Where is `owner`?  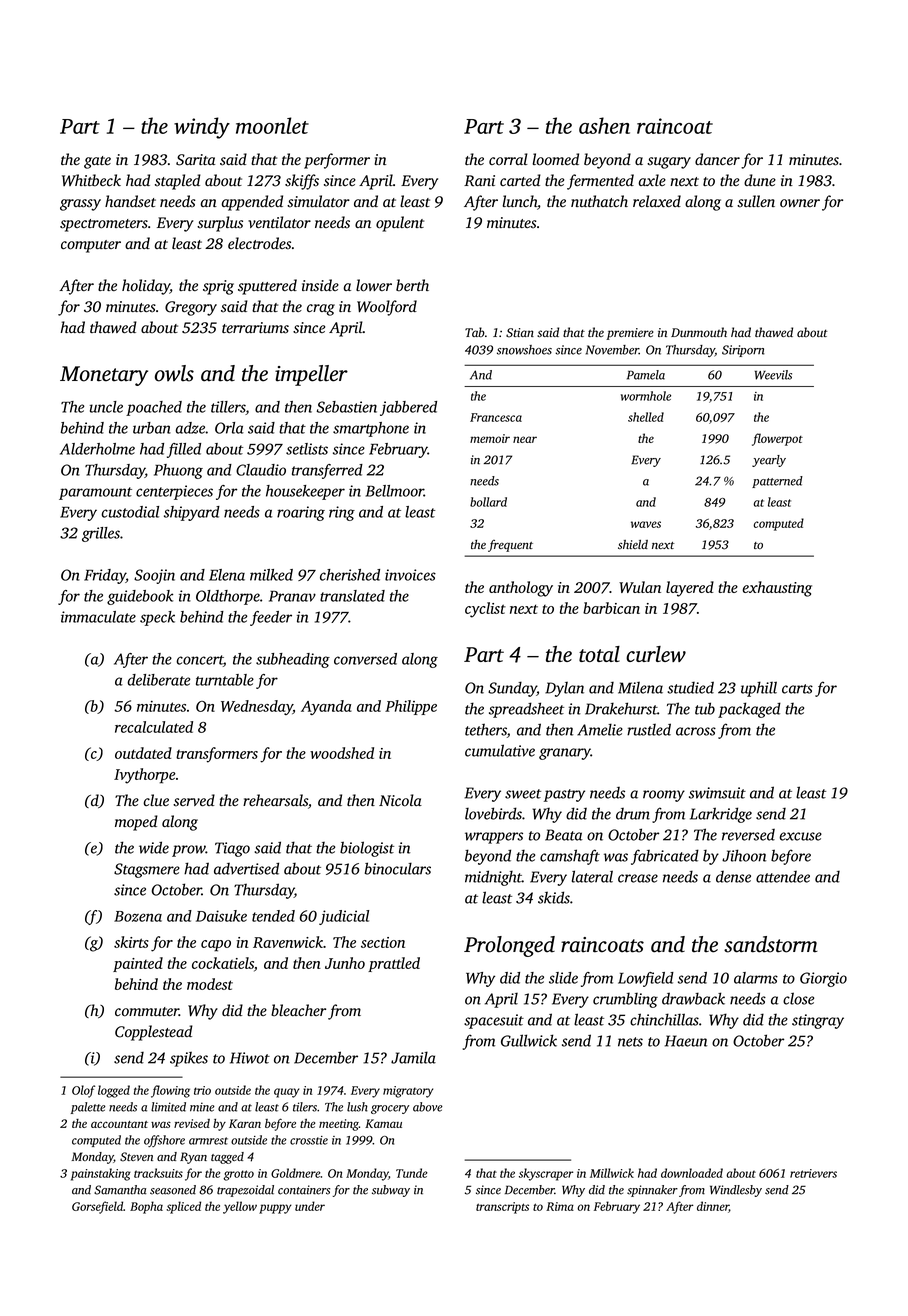 owner is located at coordinates (800, 203).
